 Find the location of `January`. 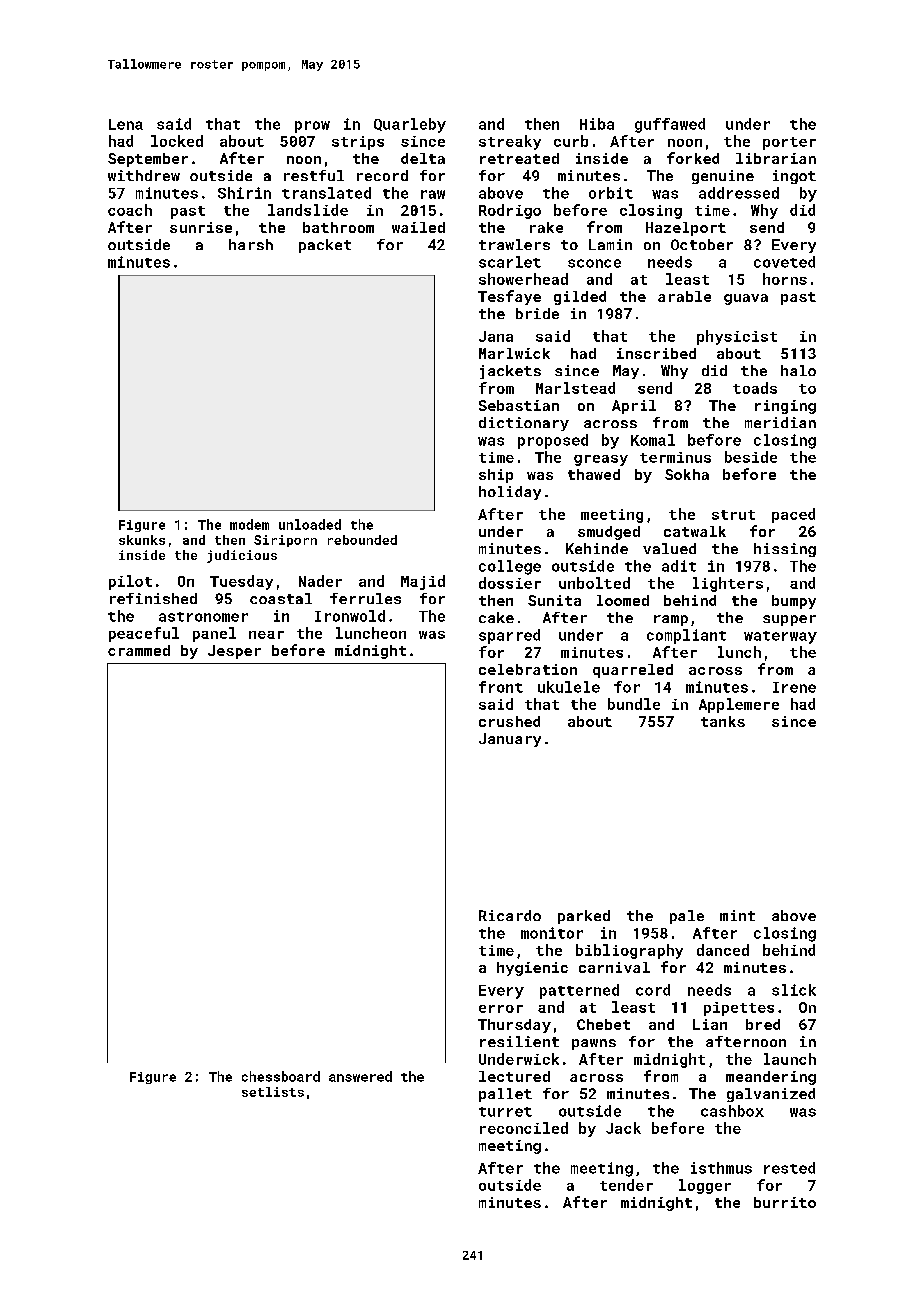

January is located at coordinates (510, 740).
